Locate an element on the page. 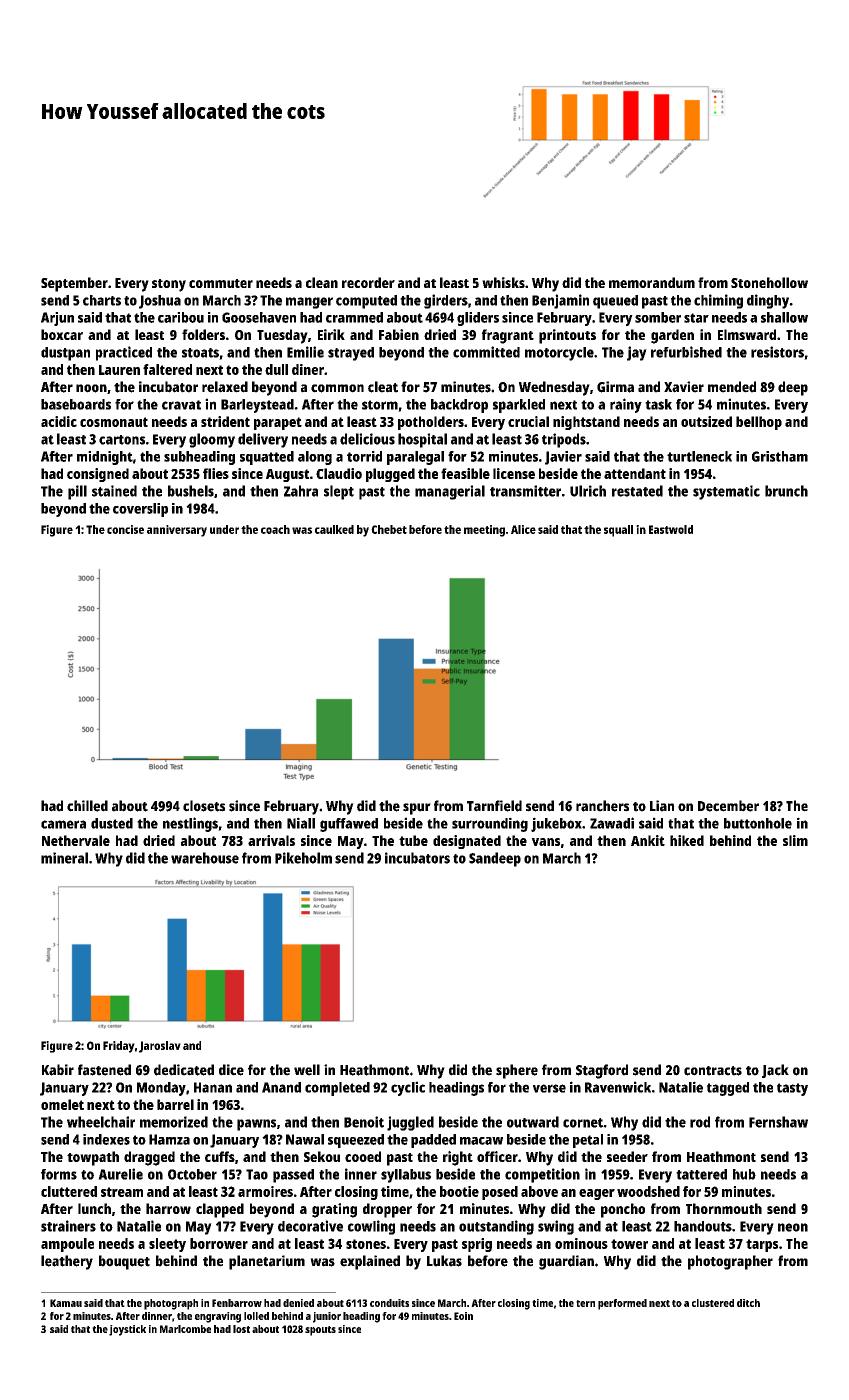  caulked is located at coordinates (334, 529).
